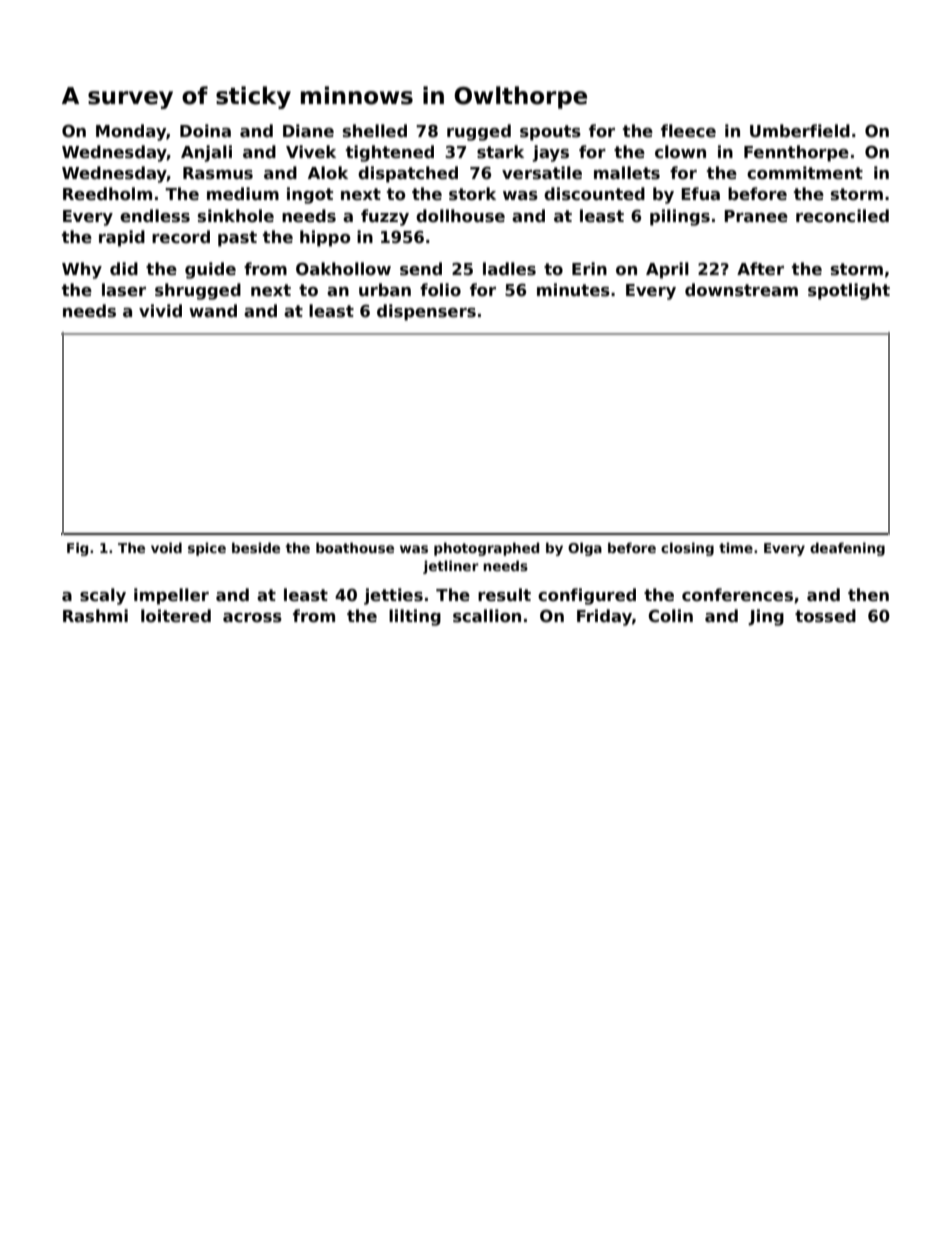 The width and height of the page is (952, 1233). What do you see at coordinates (573, 290) in the page?
I see `minutes` at bounding box center [573, 290].
